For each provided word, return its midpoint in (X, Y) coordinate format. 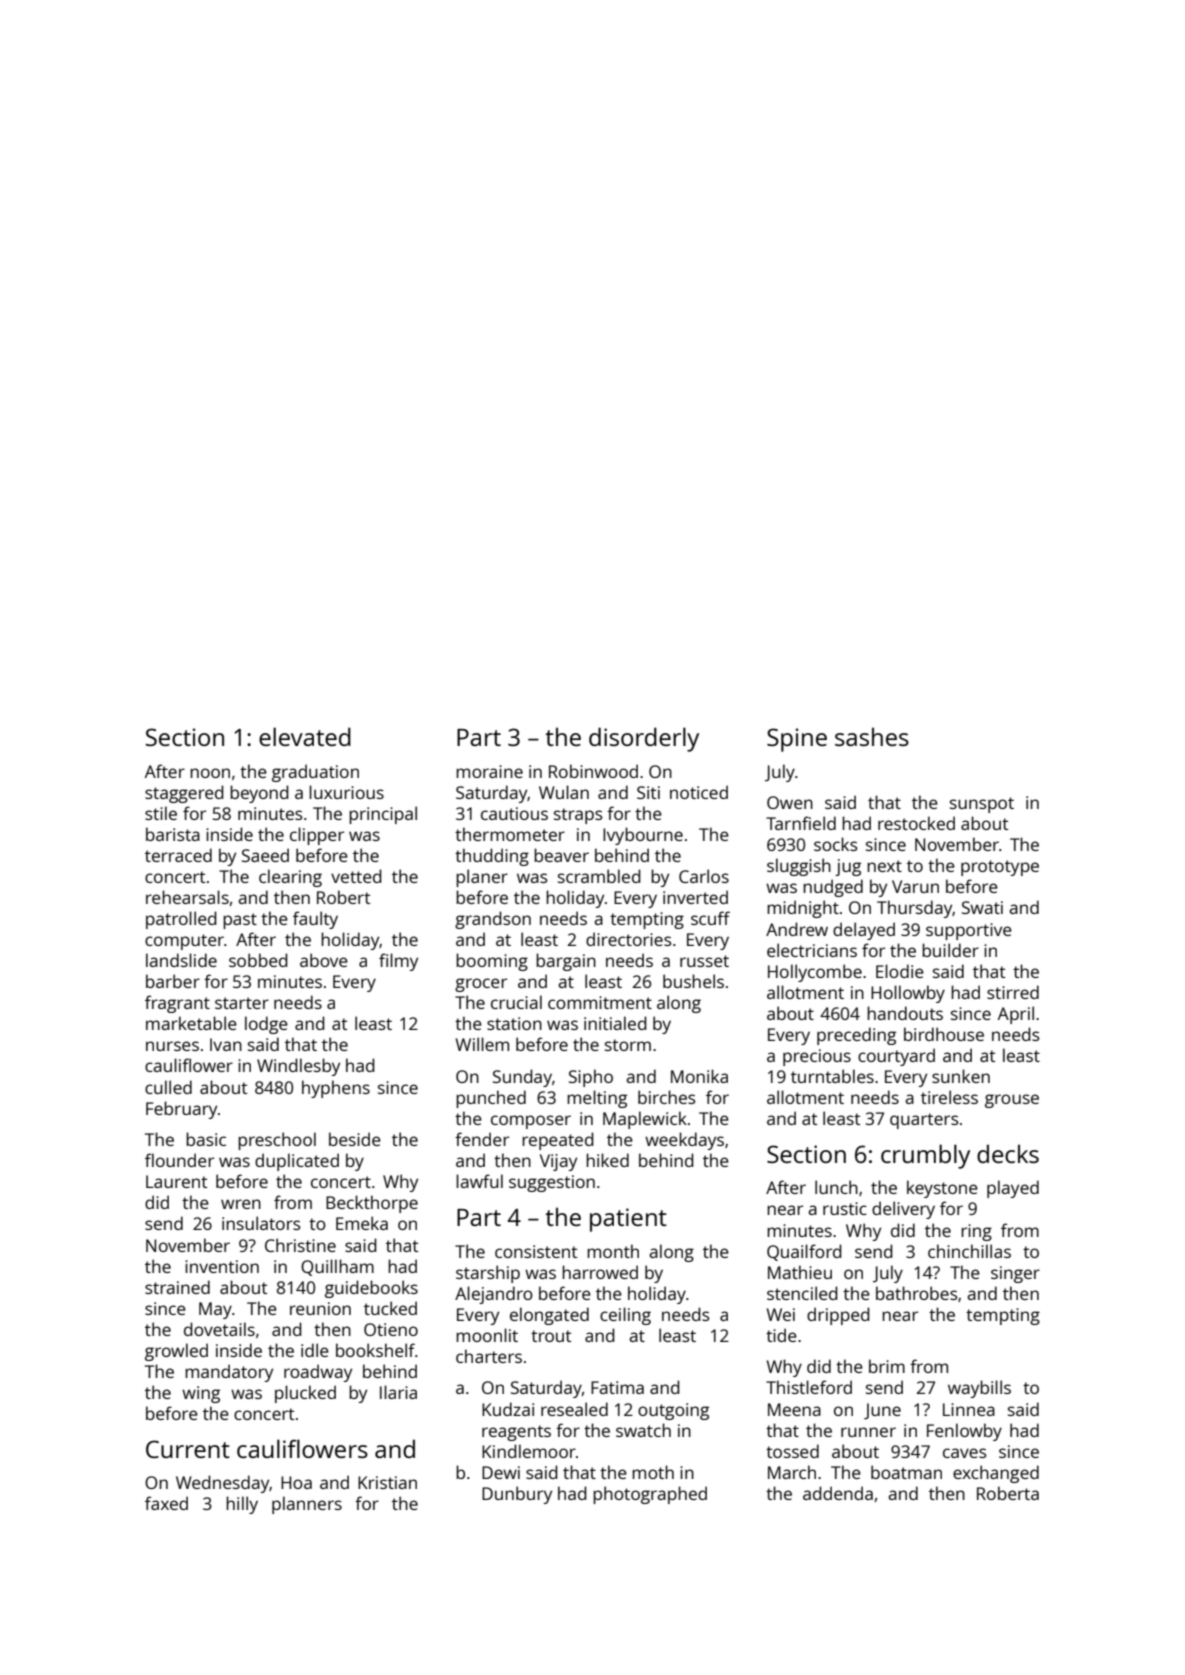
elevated (305, 736)
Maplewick (645, 1120)
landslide (181, 960)
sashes (872, 736)
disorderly (644, 739)
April (1016, 1015)
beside (355, 1139)
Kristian (387, 1482)
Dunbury (517, 1495)
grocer (481, 985)
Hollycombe (815, 973)
